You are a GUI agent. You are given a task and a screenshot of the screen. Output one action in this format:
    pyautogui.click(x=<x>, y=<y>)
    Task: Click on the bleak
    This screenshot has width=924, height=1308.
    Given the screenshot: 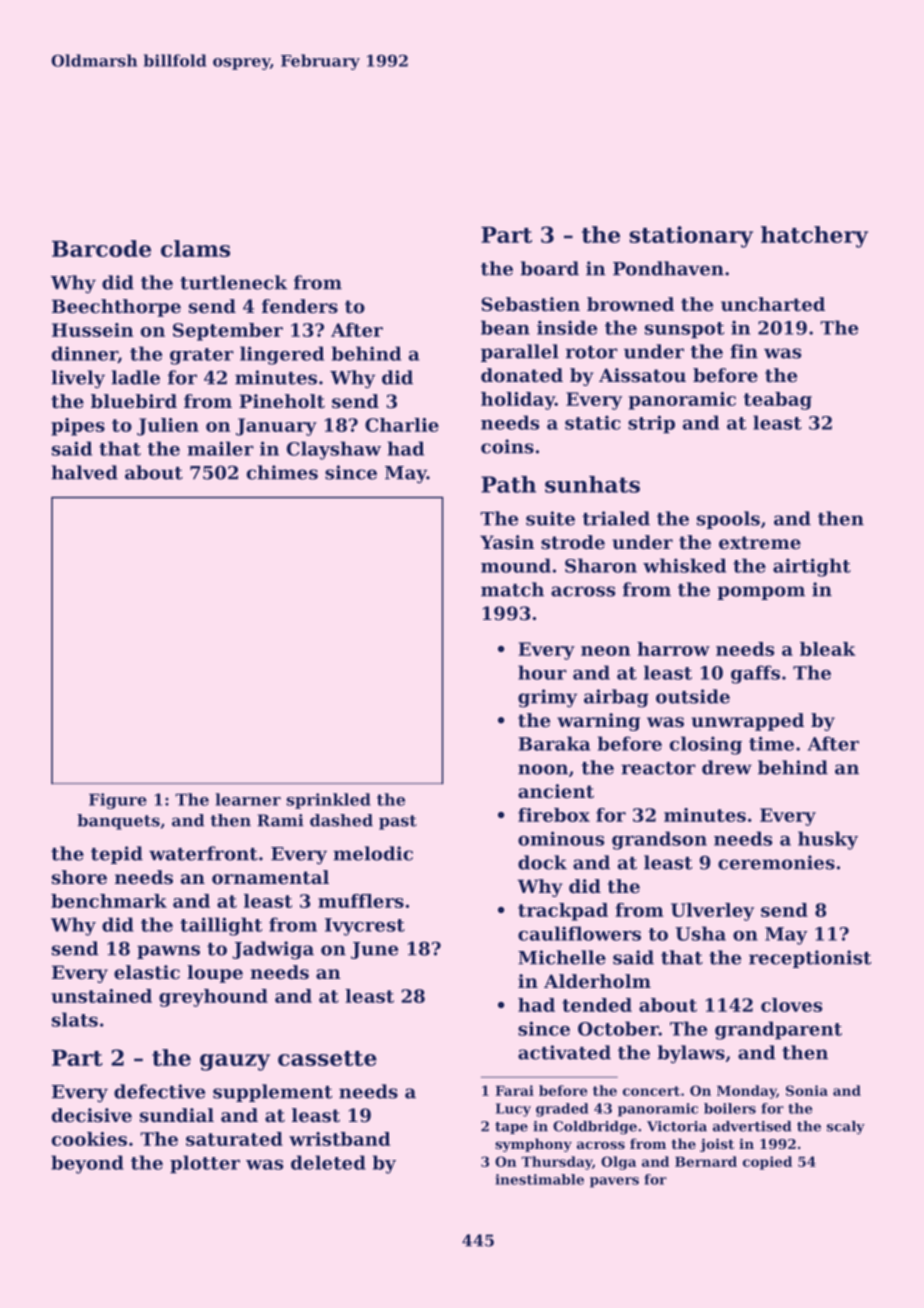 What is the action you would take?
    pyautogui.click(x=828, y=649)
